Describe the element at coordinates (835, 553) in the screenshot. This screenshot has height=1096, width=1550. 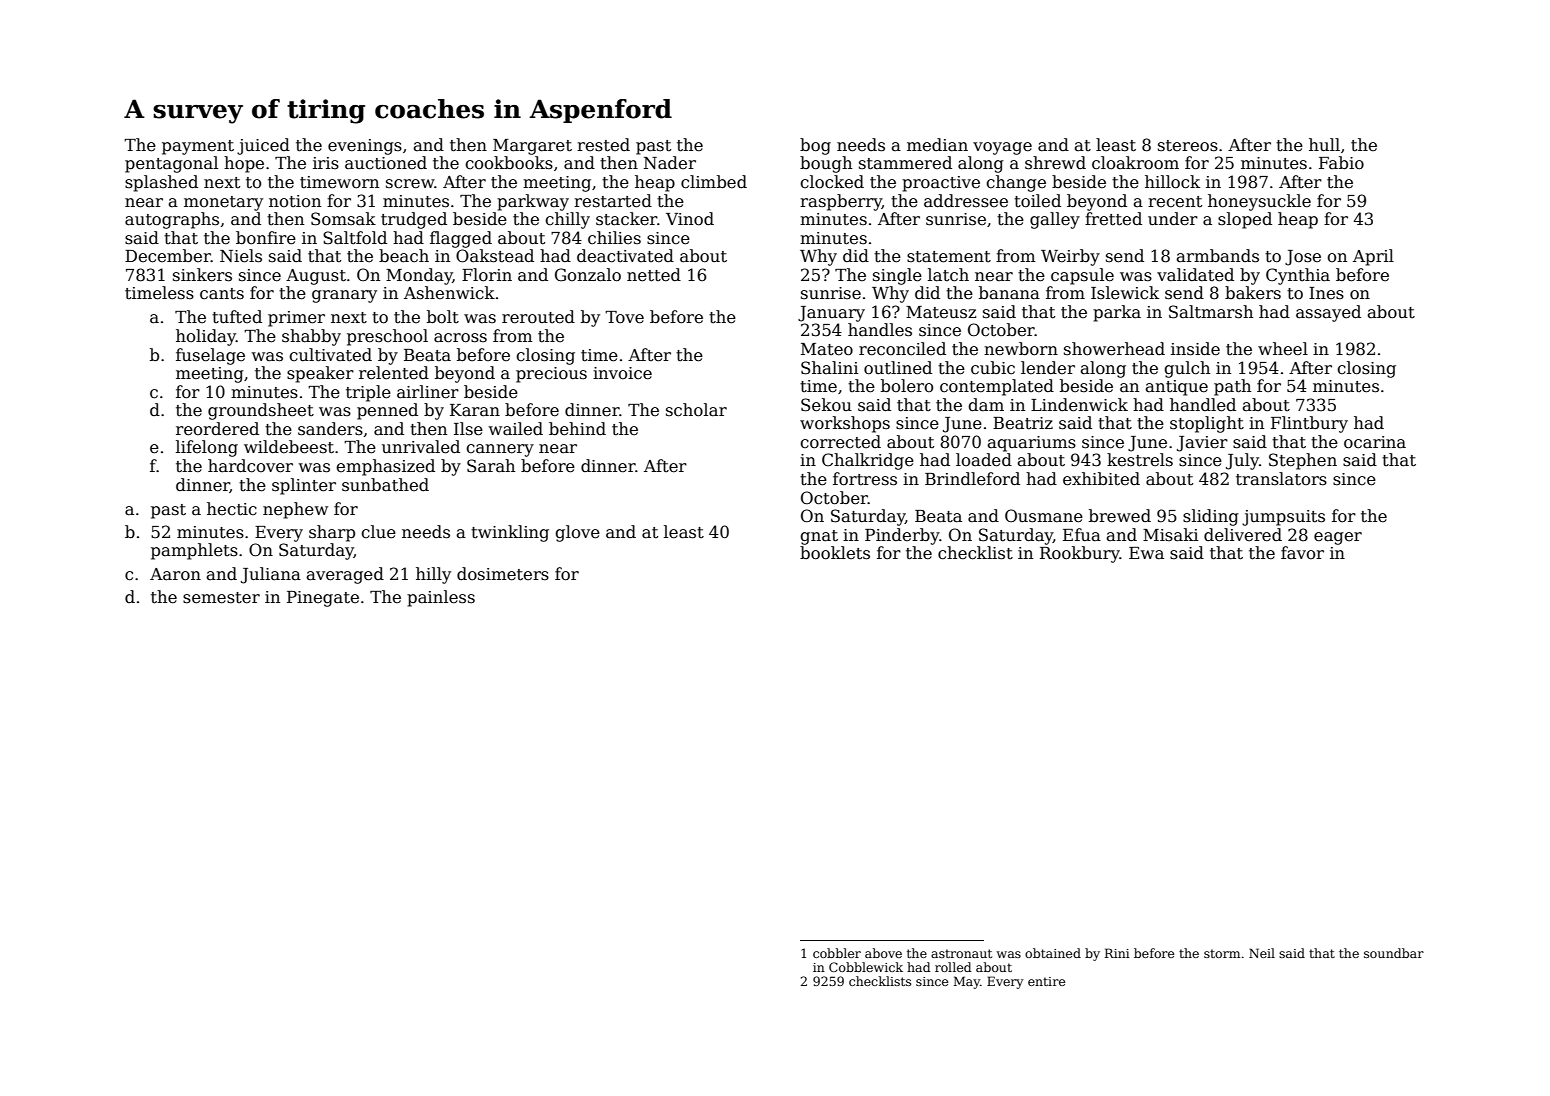
I see `booklets` at that location.
